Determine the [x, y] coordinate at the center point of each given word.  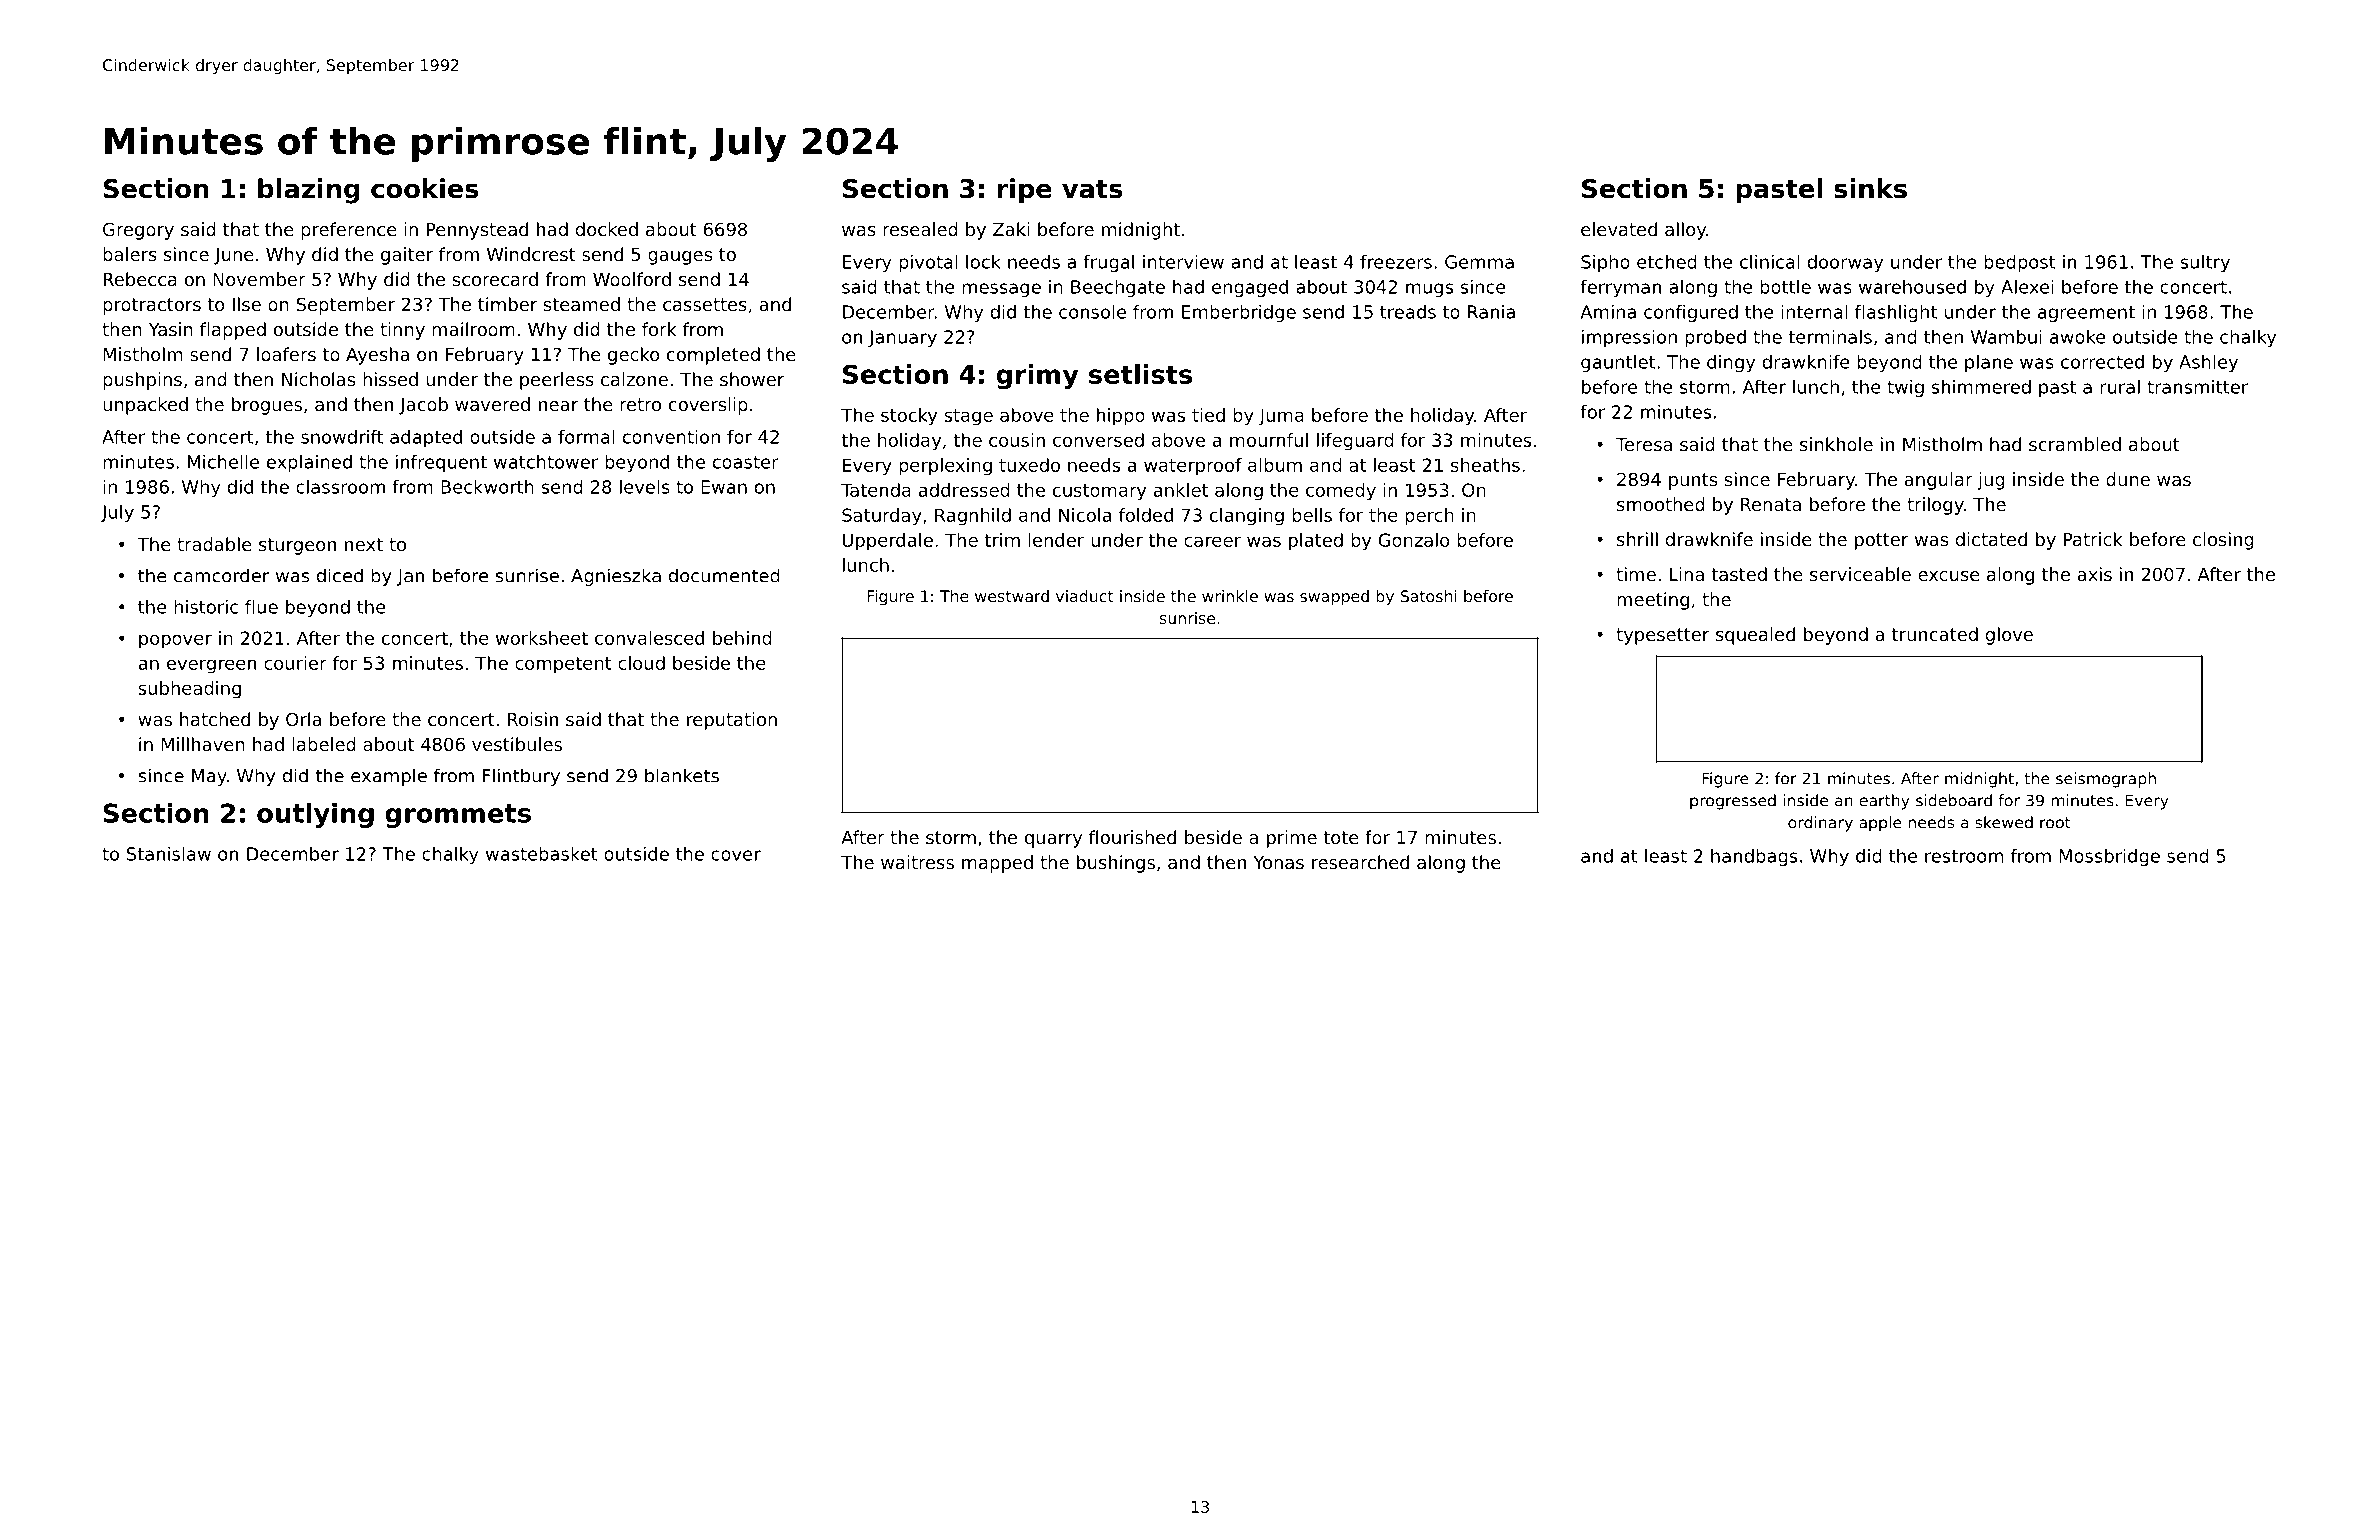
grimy [1037, 377]
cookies [425, 188]
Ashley [2208, 363]
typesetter [1662, 636]
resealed [920, 229]
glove [2009, 636]
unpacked [145, 406]
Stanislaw [169, 854]
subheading [189, 690]
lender [1056, 540]
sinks [1870, 188]
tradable [214, 544]
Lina [1687, 574]
